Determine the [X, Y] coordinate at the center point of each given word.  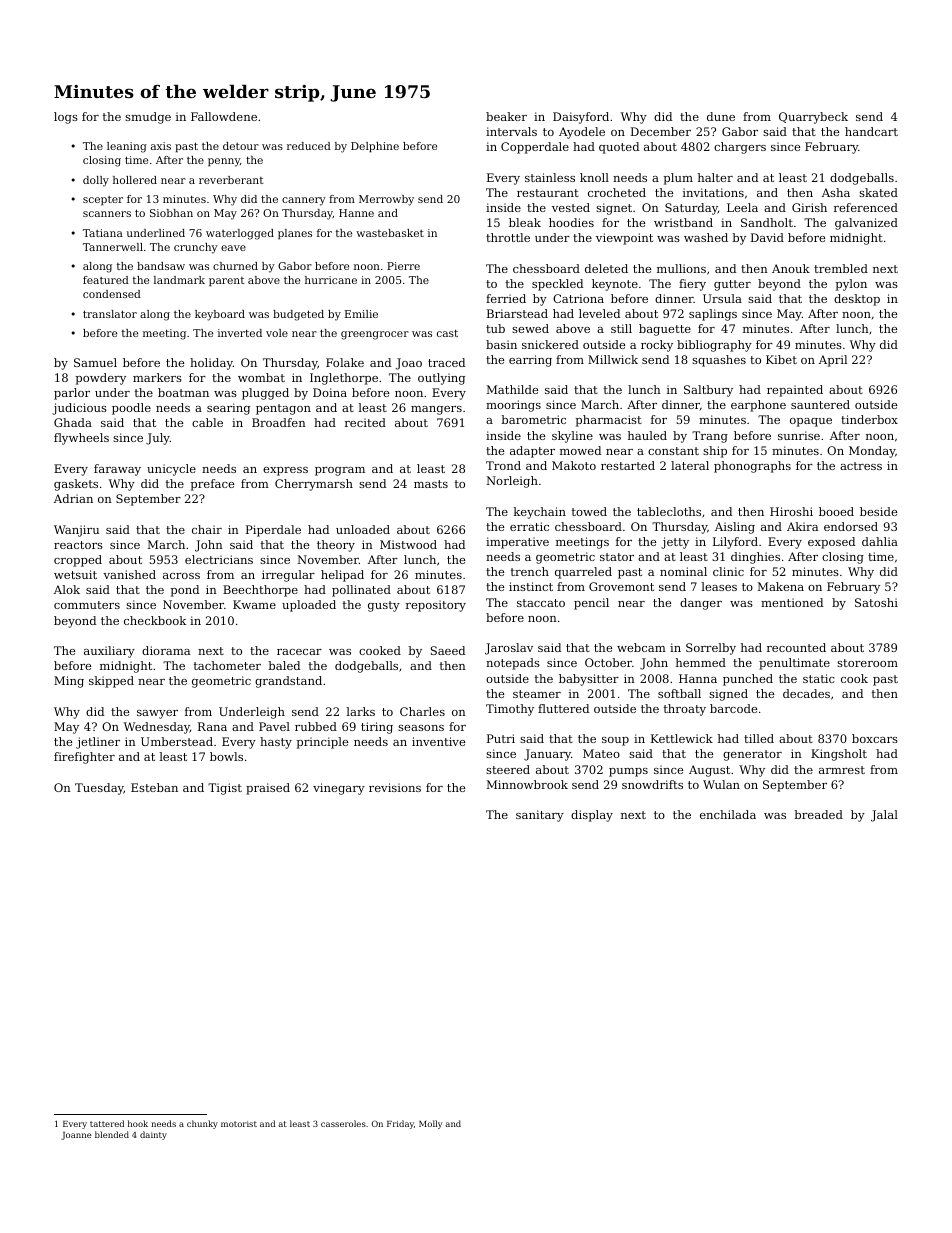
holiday [211, 364]
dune [721, 116]
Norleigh [512, 482]
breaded [818, 814]
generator [752, 755]
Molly [430, 1124]
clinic [728, 571]
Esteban [154, 787]
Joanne [76, 1136]
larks [360, 711]
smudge [148, 118]
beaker [506, 116]
